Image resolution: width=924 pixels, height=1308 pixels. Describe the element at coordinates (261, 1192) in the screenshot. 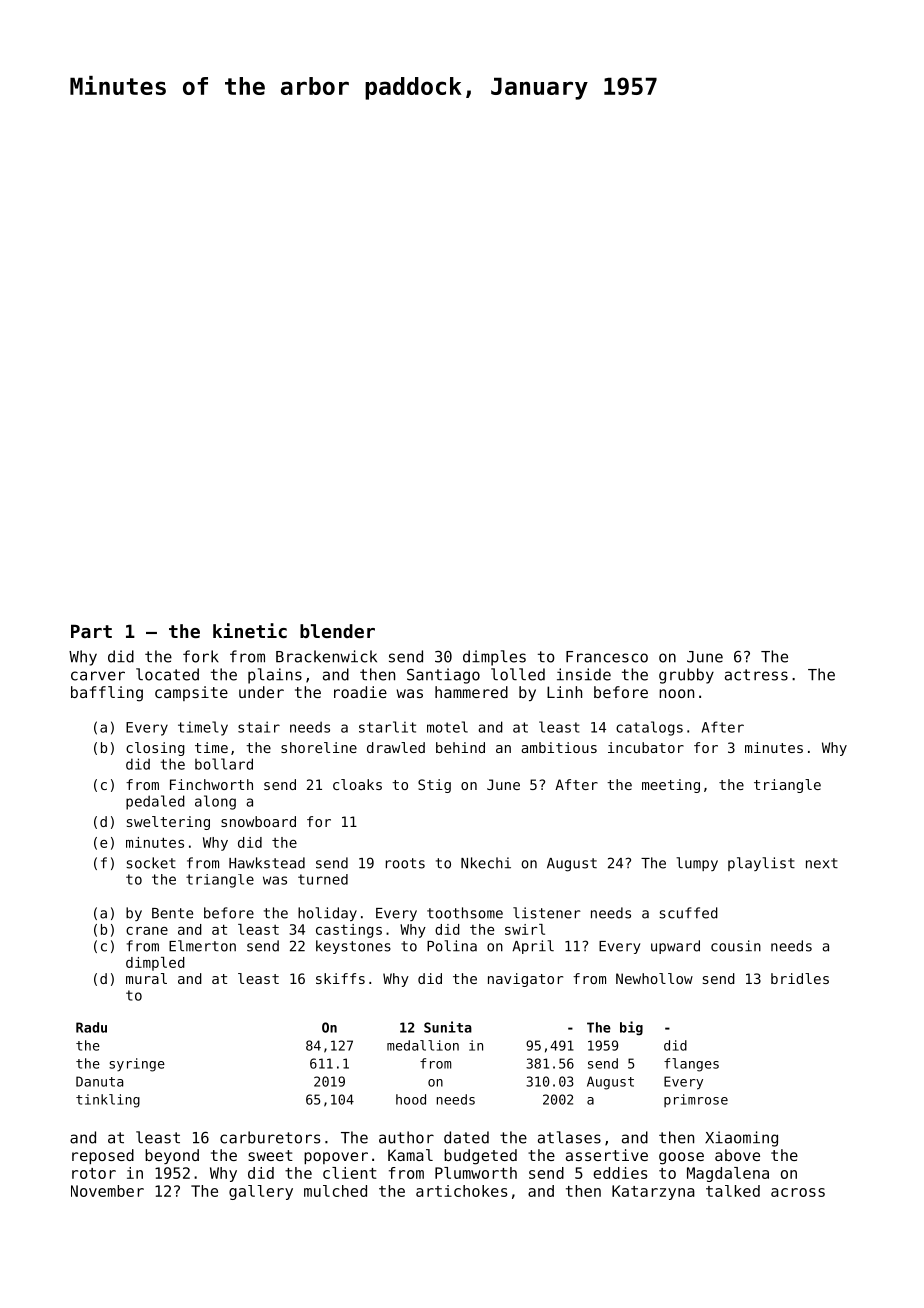

I see `gallery` at that location.
